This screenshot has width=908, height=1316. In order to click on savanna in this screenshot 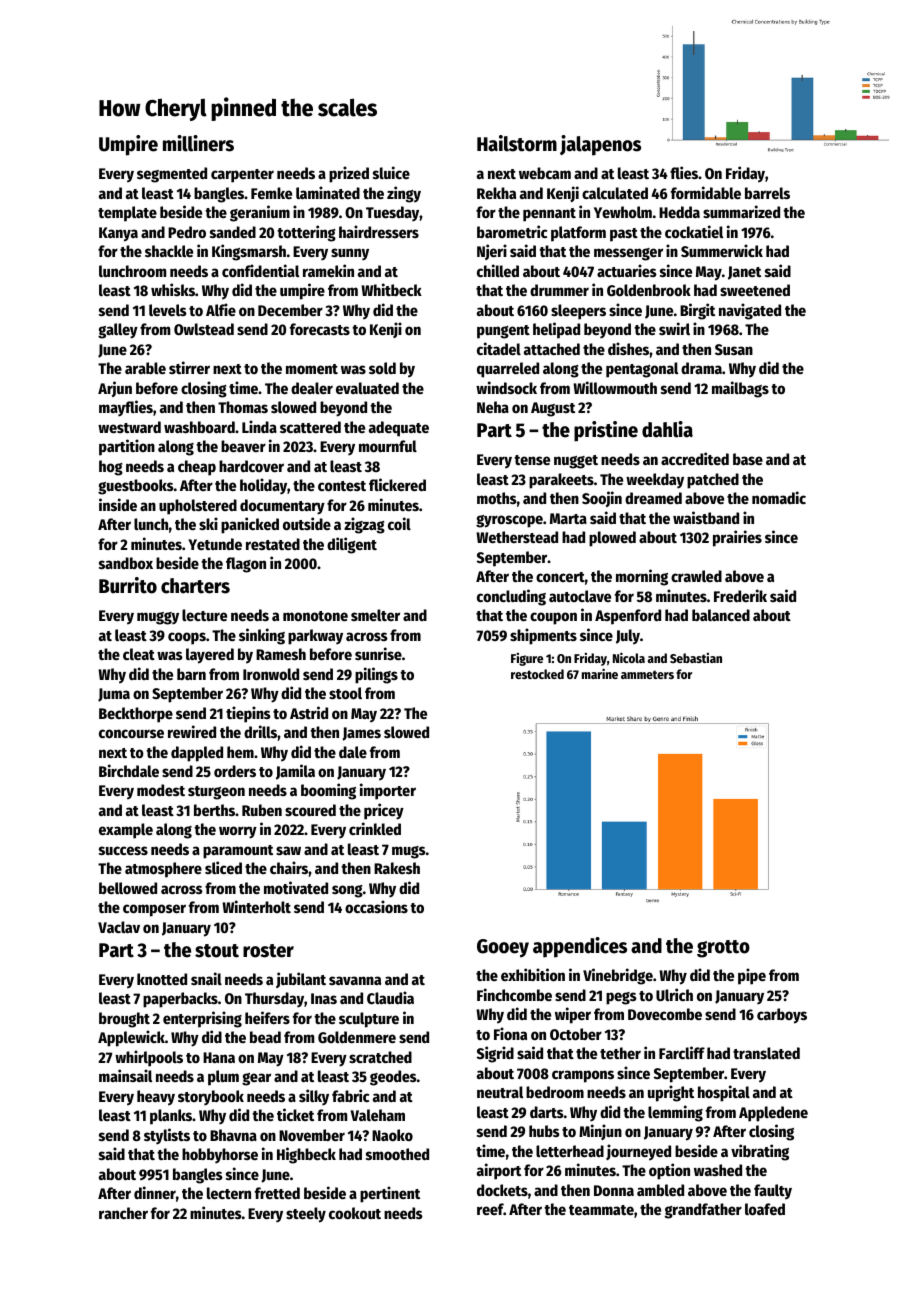, I will do `click(355, 980)`.
